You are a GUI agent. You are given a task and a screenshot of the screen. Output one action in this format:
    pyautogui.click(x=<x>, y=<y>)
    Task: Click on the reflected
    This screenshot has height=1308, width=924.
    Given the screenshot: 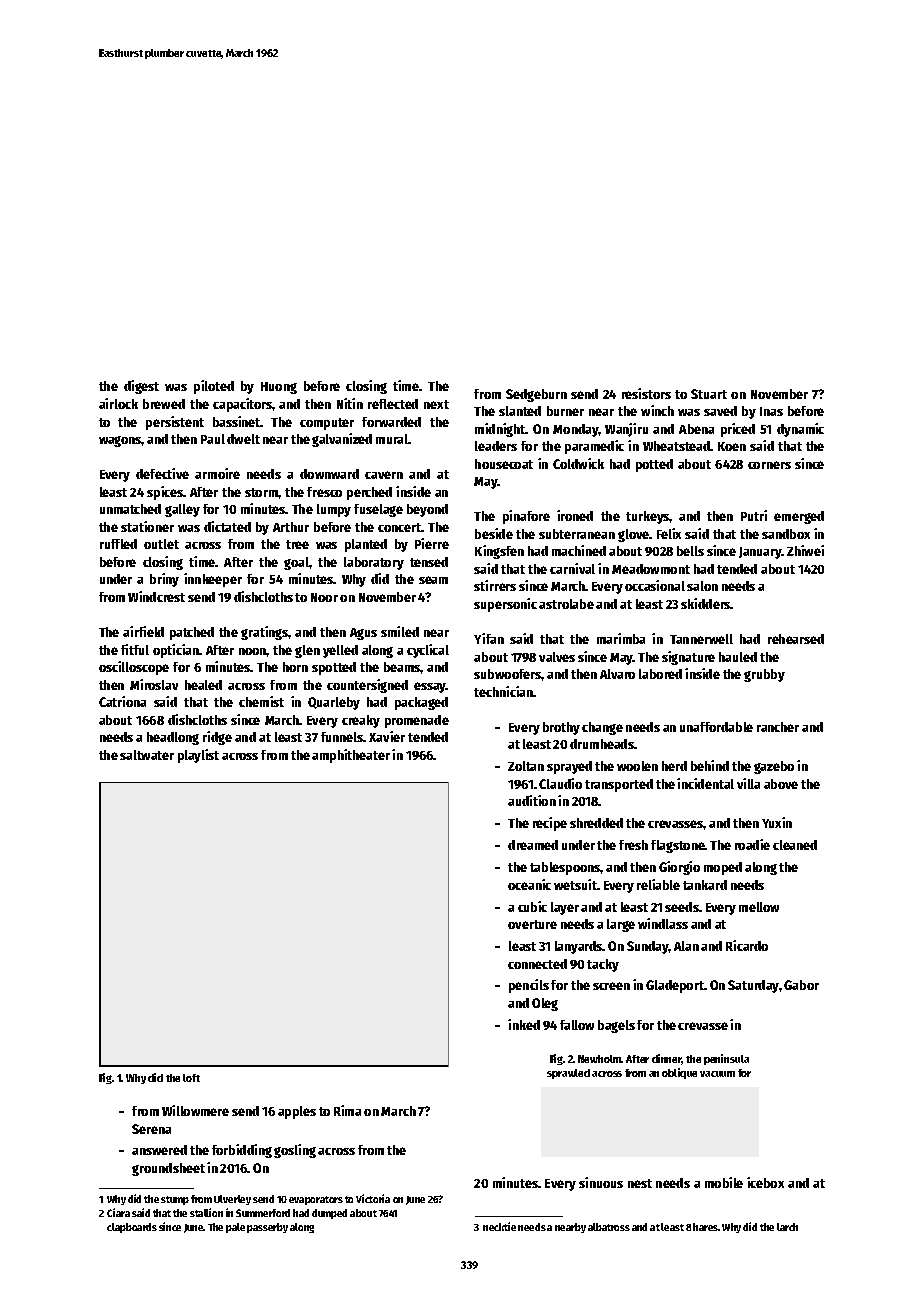 What is the action you would take?
    pyautogui.click(x=393, y=404)
